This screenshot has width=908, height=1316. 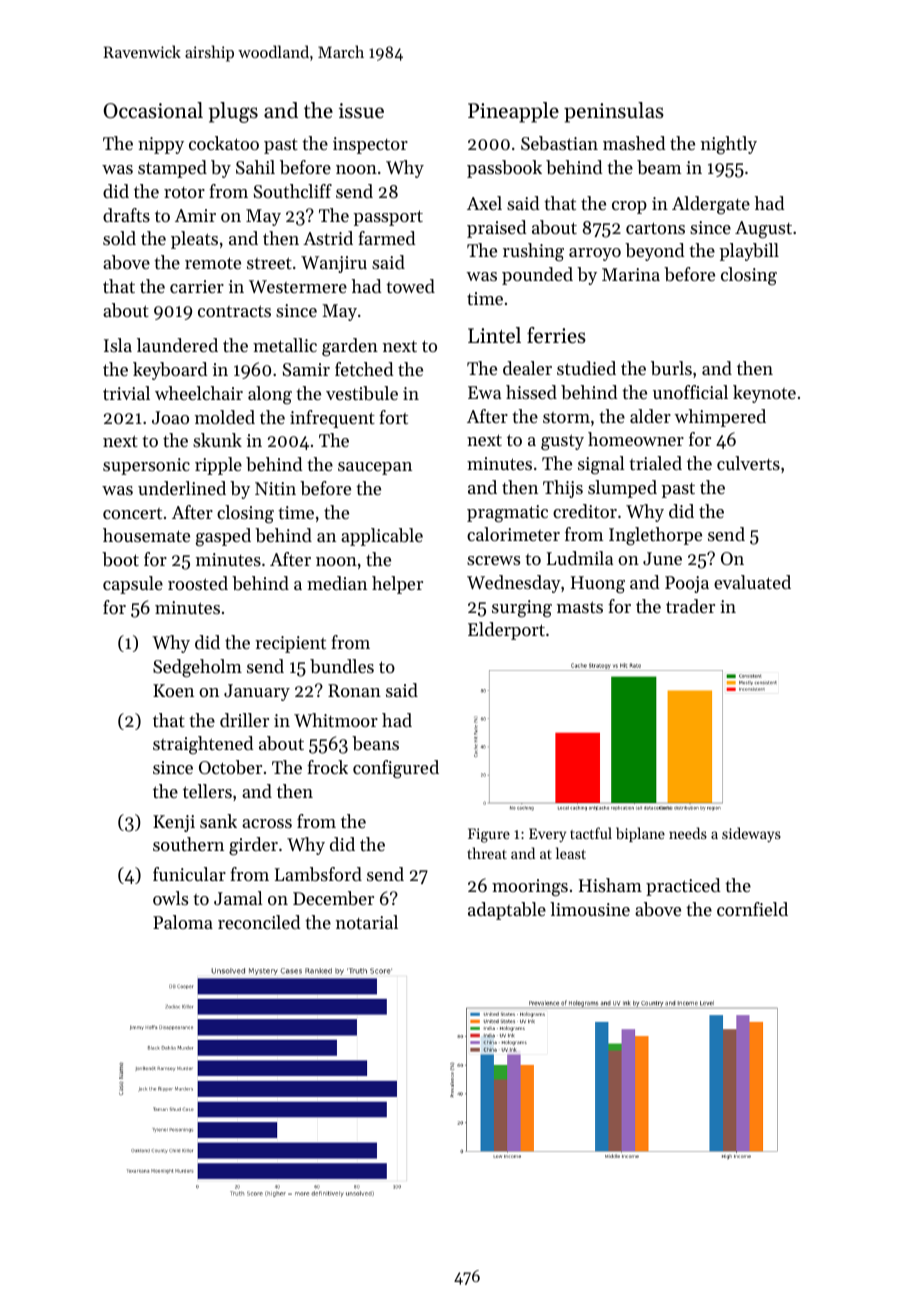 What do you see at coordinates (342, 666) in the screenshot?
I see `bundles` at bounding box center [342, 666].
